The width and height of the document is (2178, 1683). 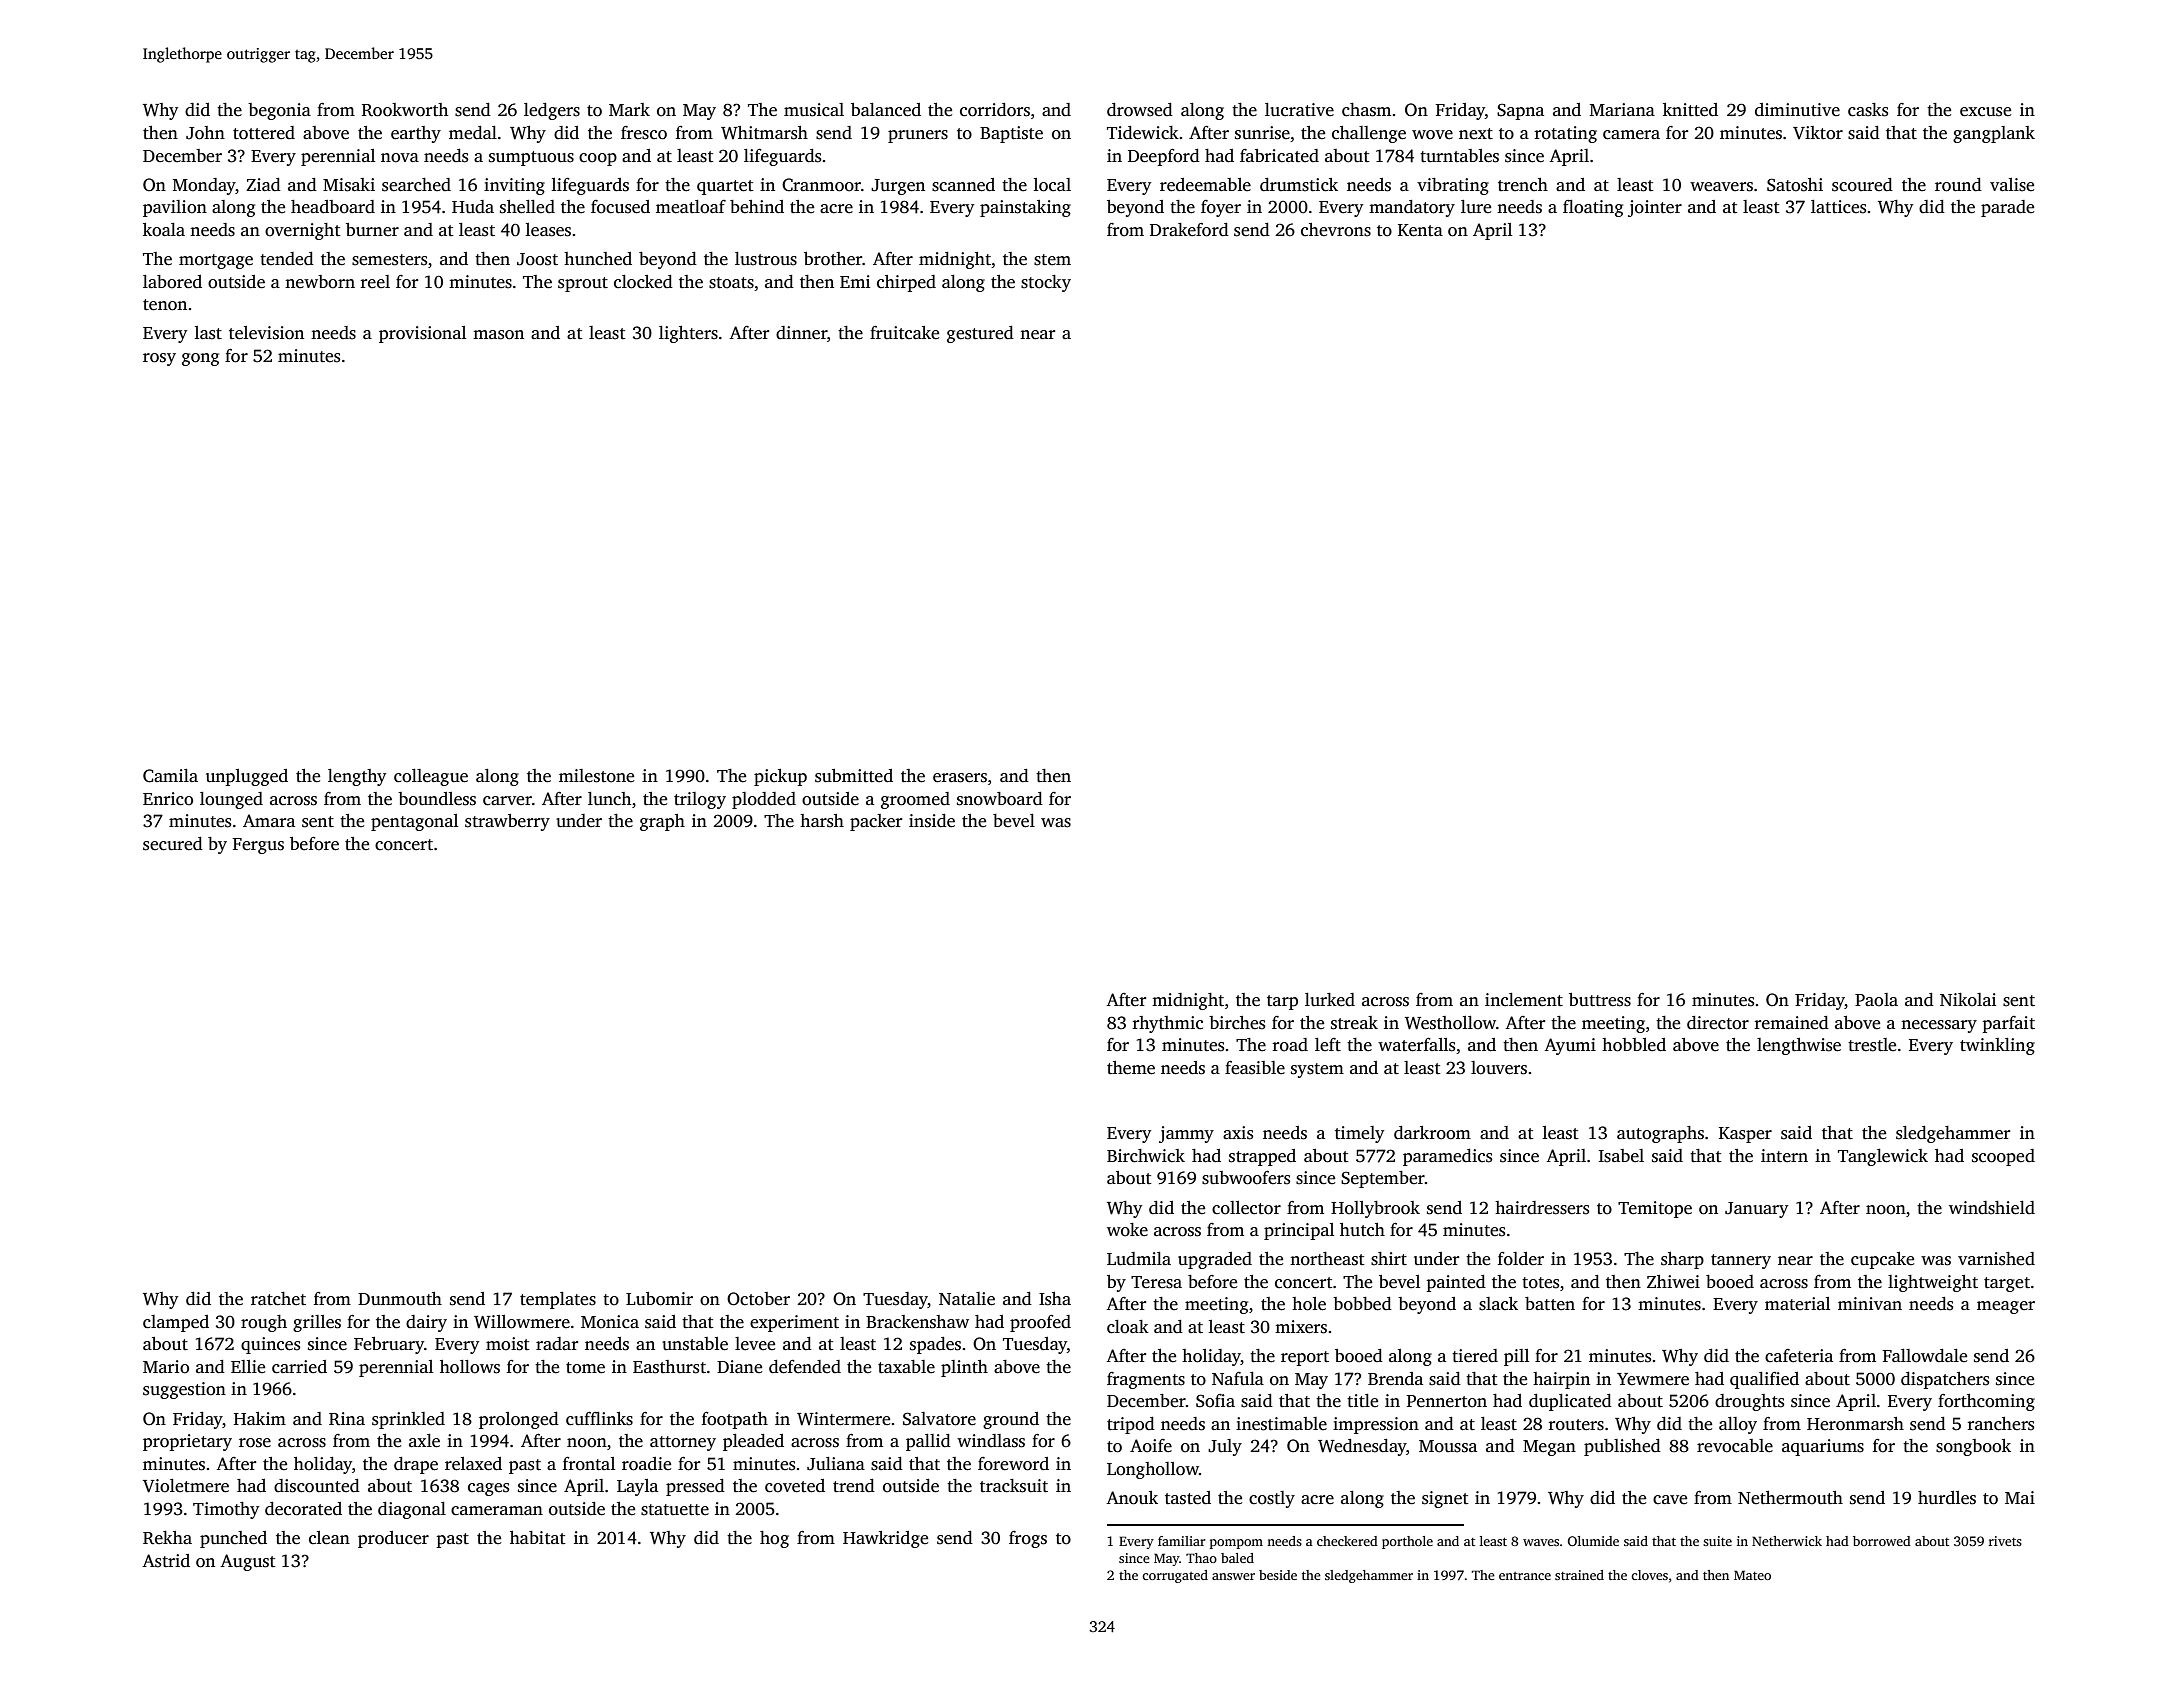 I want to click on Hawkridge, so click(x=885, y=1539).
